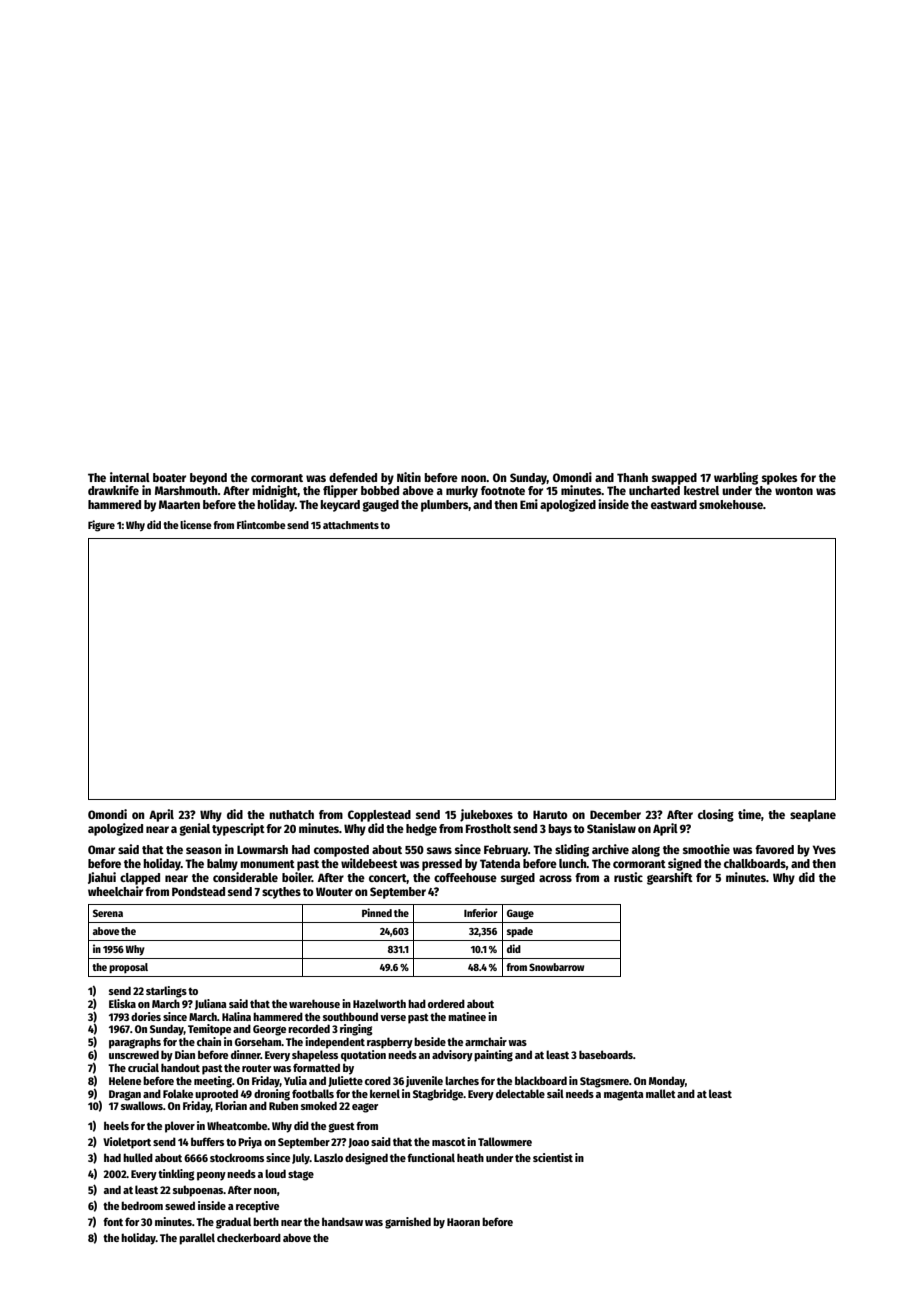 This screenshot has width=924, height=1308. I want to click on Monday, so click(667, 1082).
